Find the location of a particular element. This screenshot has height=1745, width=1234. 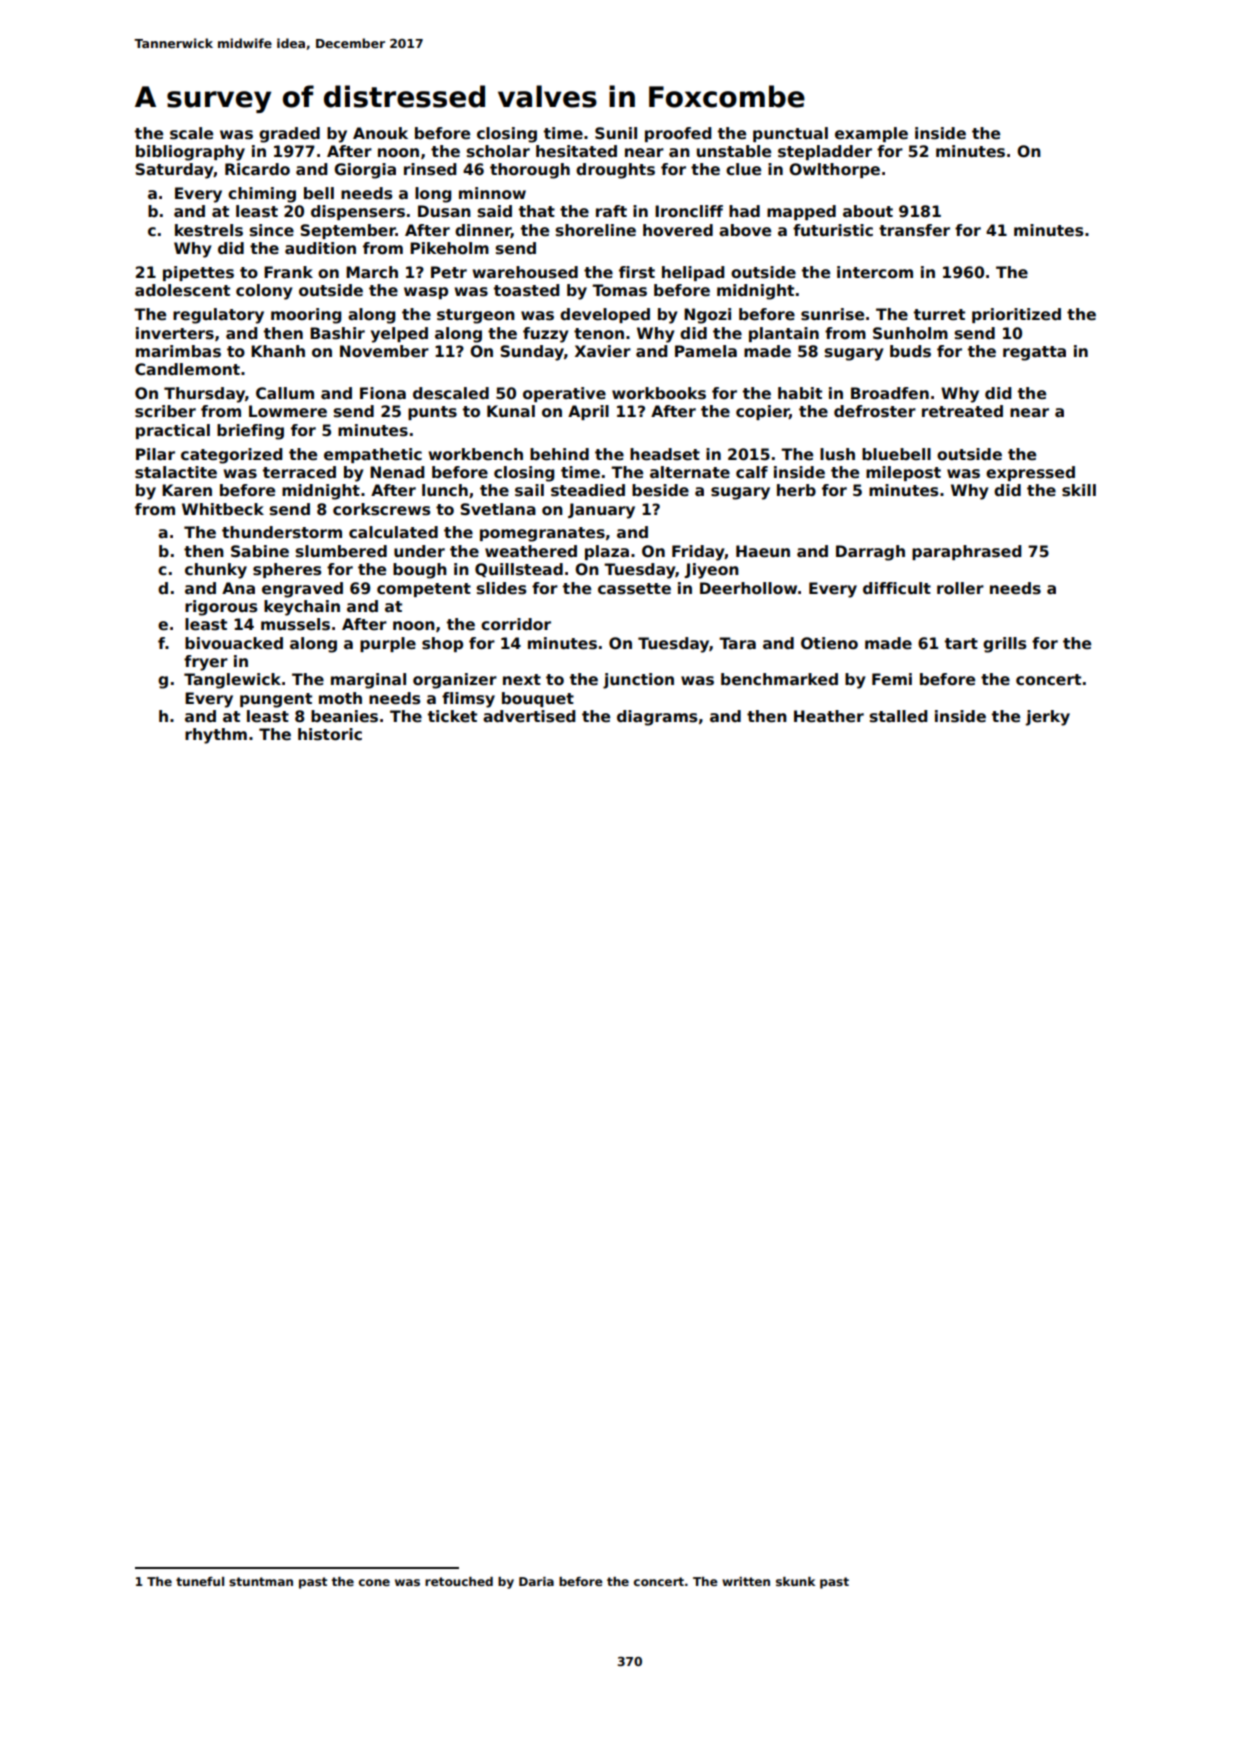

advertised is located at coordinates (529, 716).
